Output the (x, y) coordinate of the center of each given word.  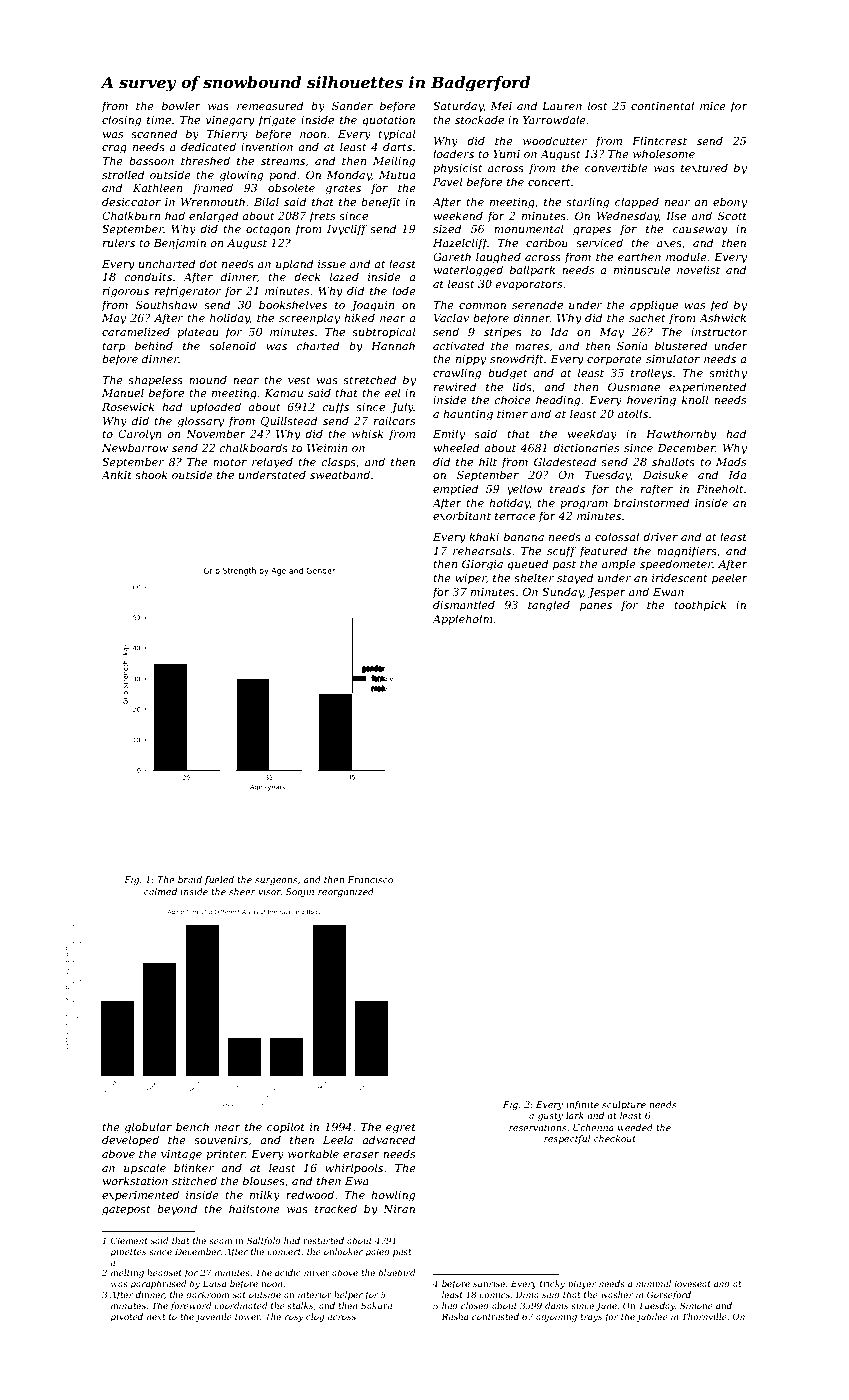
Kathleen (158, 187)
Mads (731, 461)
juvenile (213, 1317)
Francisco (370, 879)
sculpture (624, 1105)
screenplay (309, 319)
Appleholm (462, 619)
